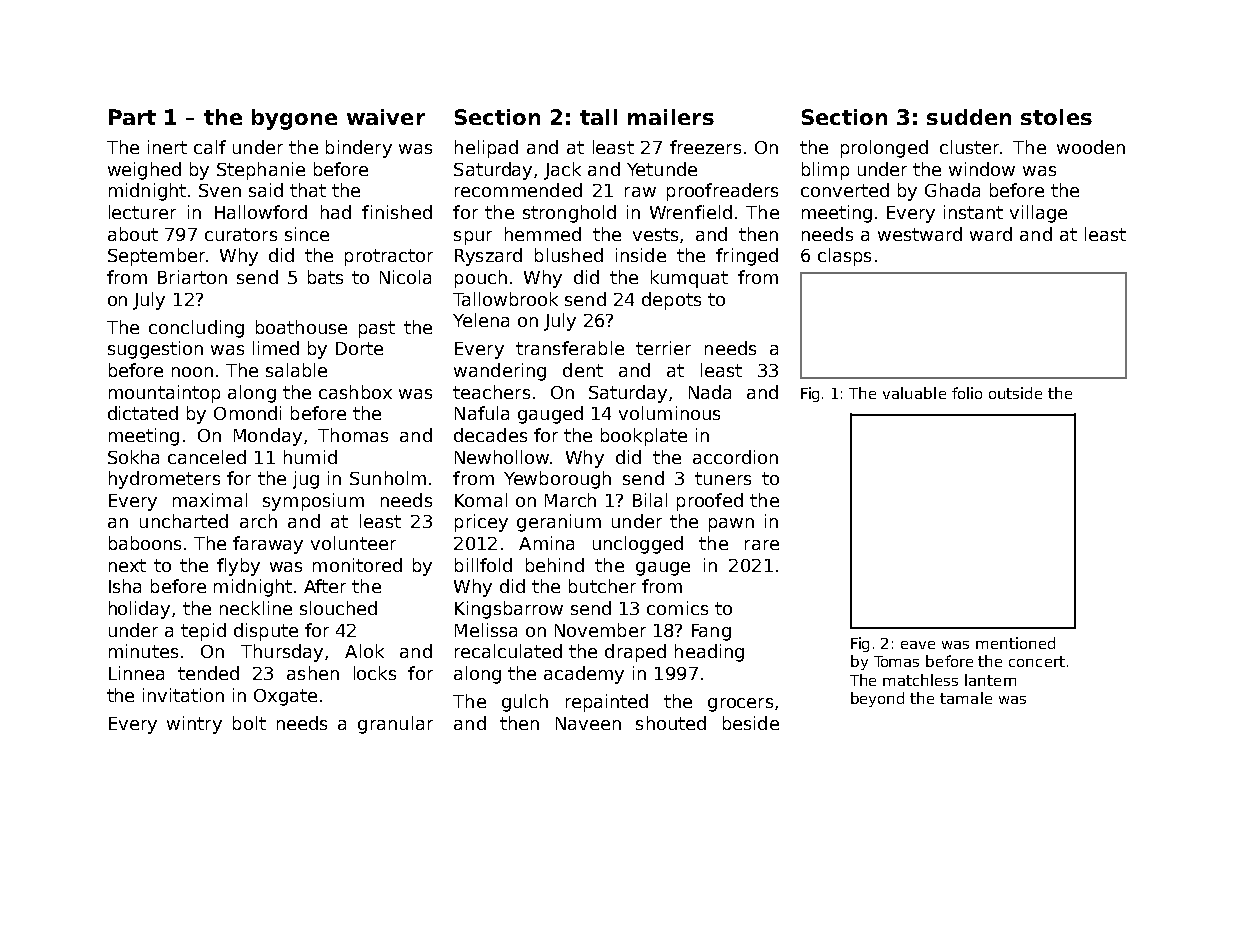 The height and width of the screenshot is (952, 1233). Describe the element at coordinates (555, 565) in the screenshot. I see `behind` at that location.
